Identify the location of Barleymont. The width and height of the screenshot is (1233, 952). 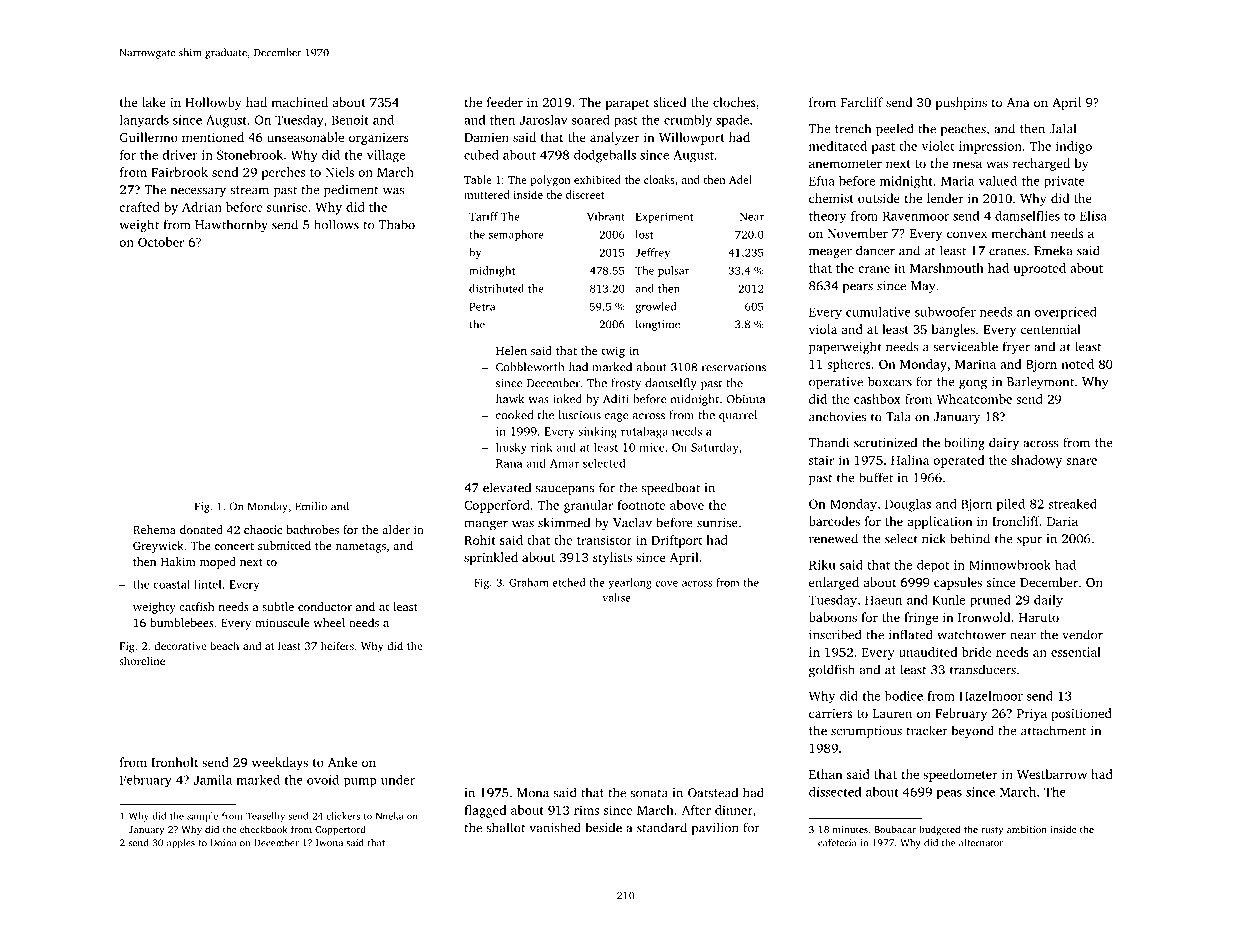
(1040, 382).
